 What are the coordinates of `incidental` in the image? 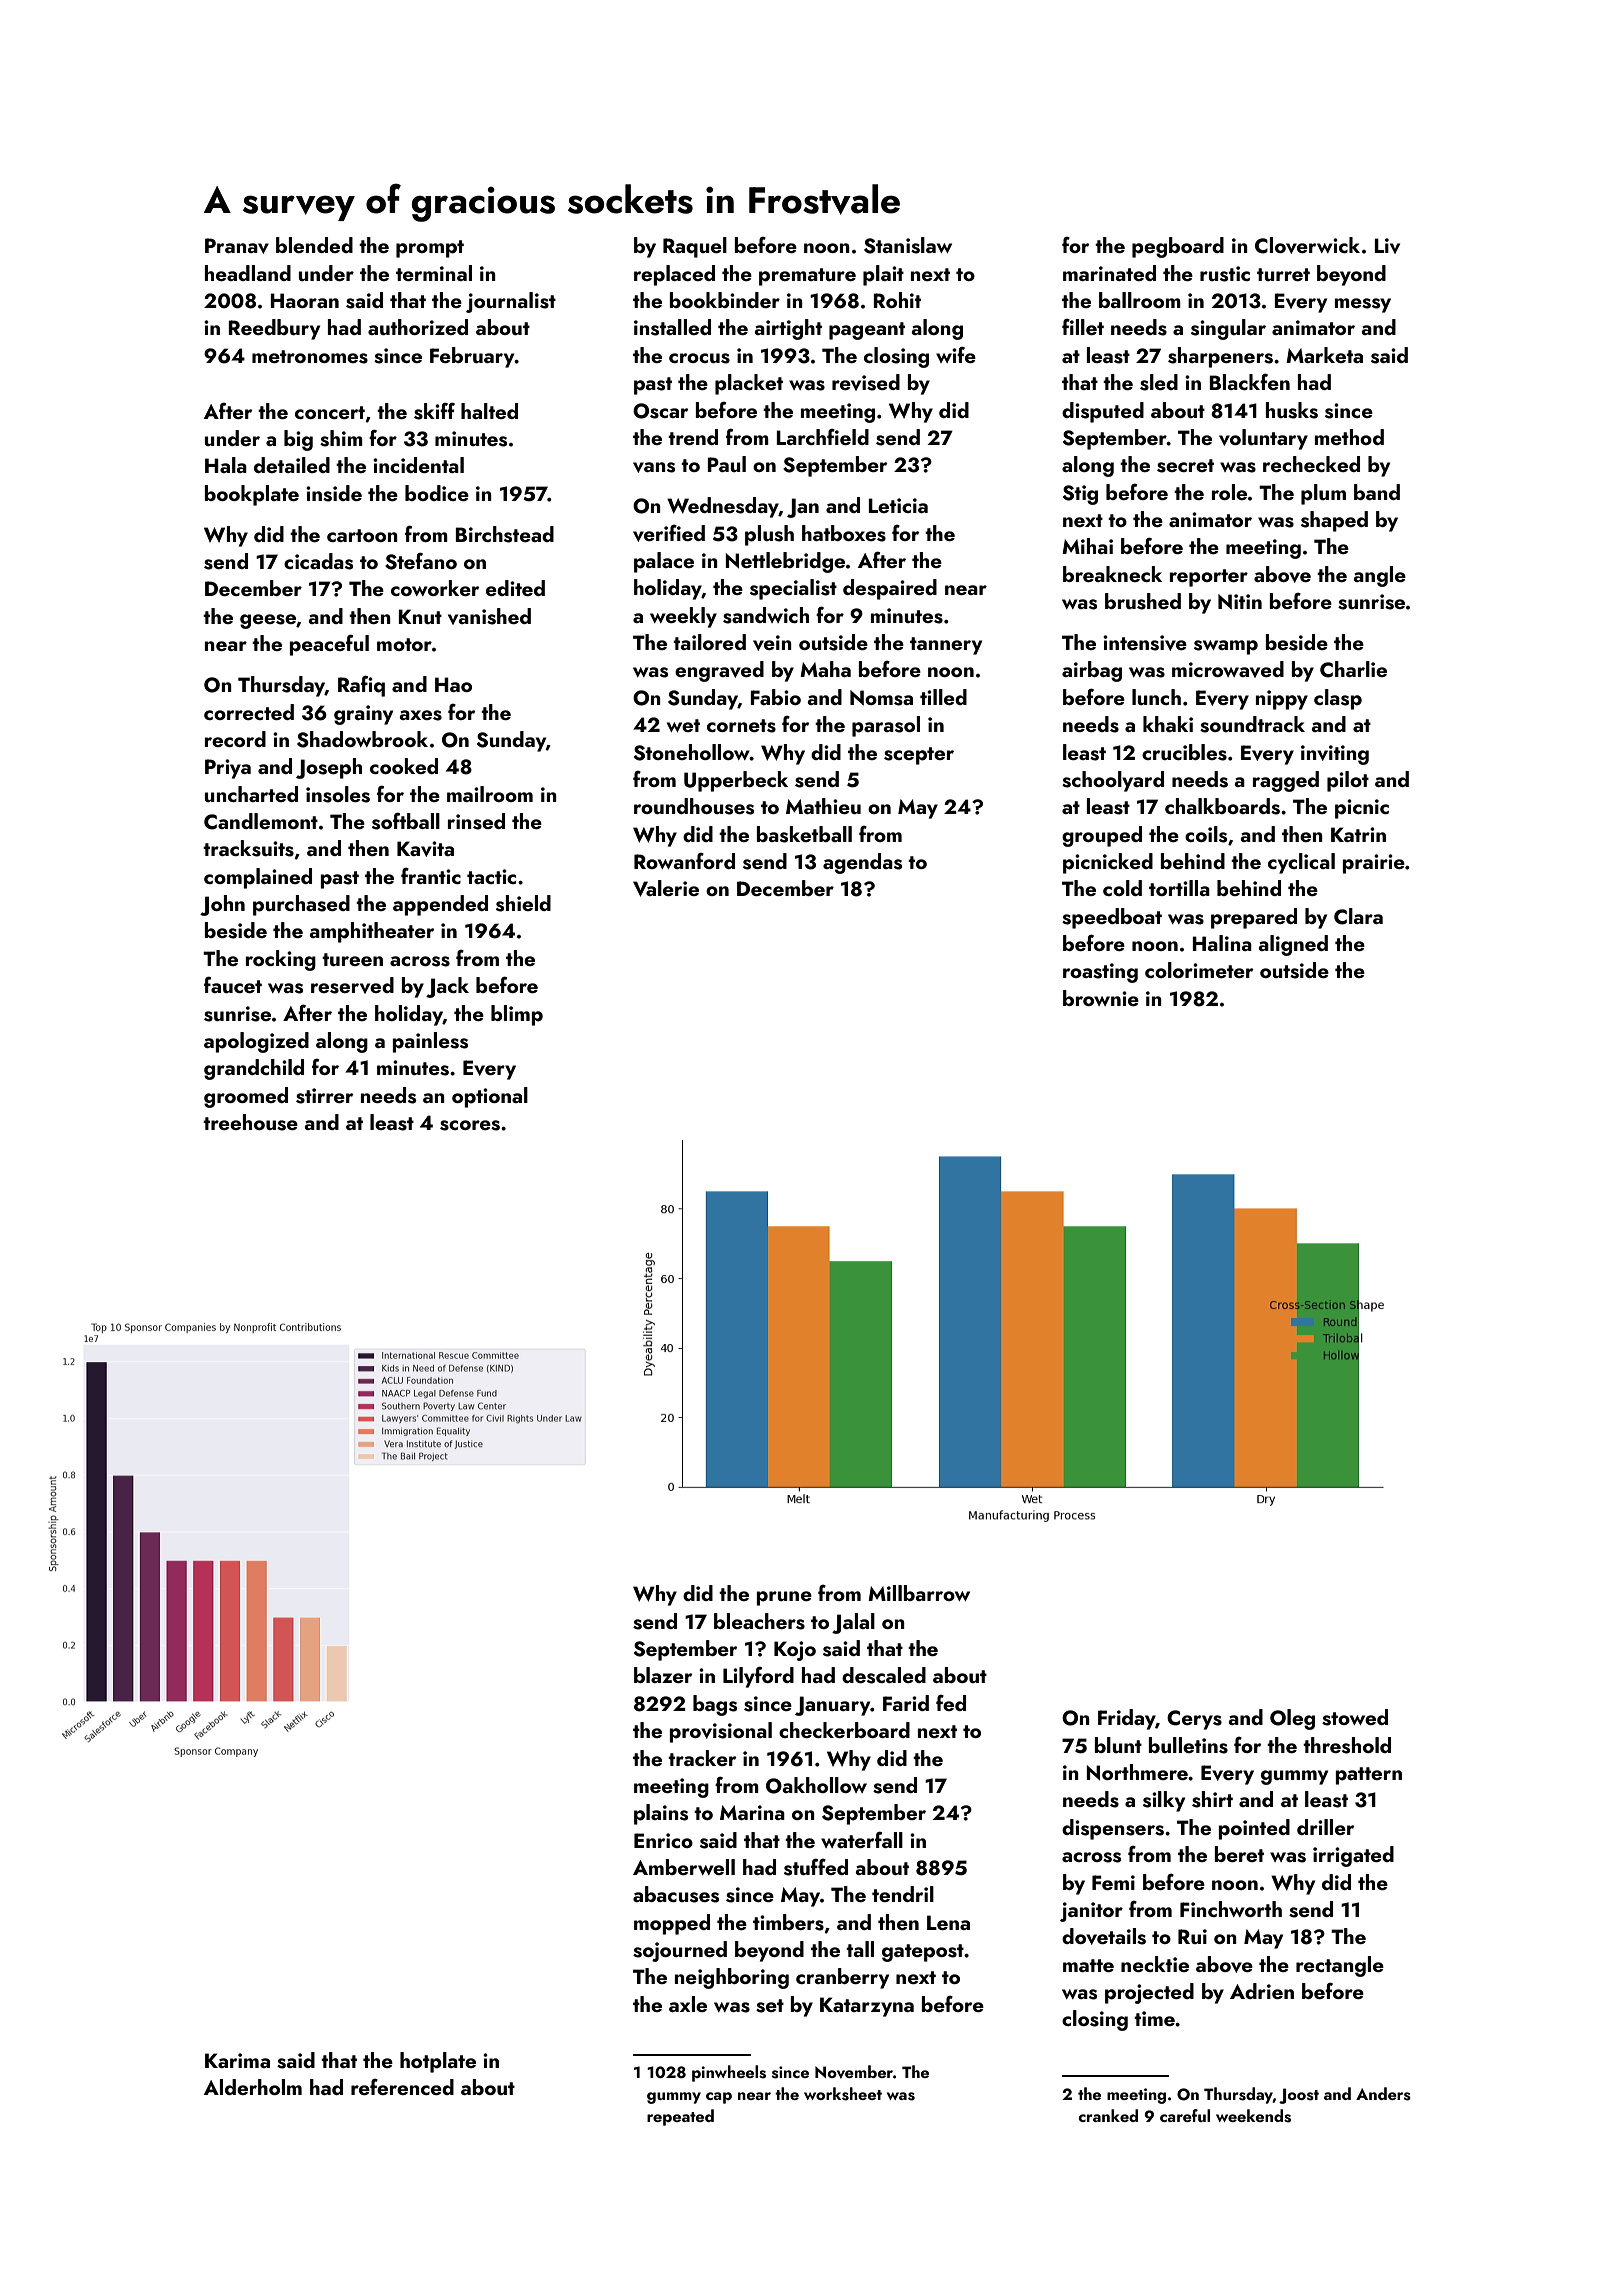 It's located at (418, 465).
